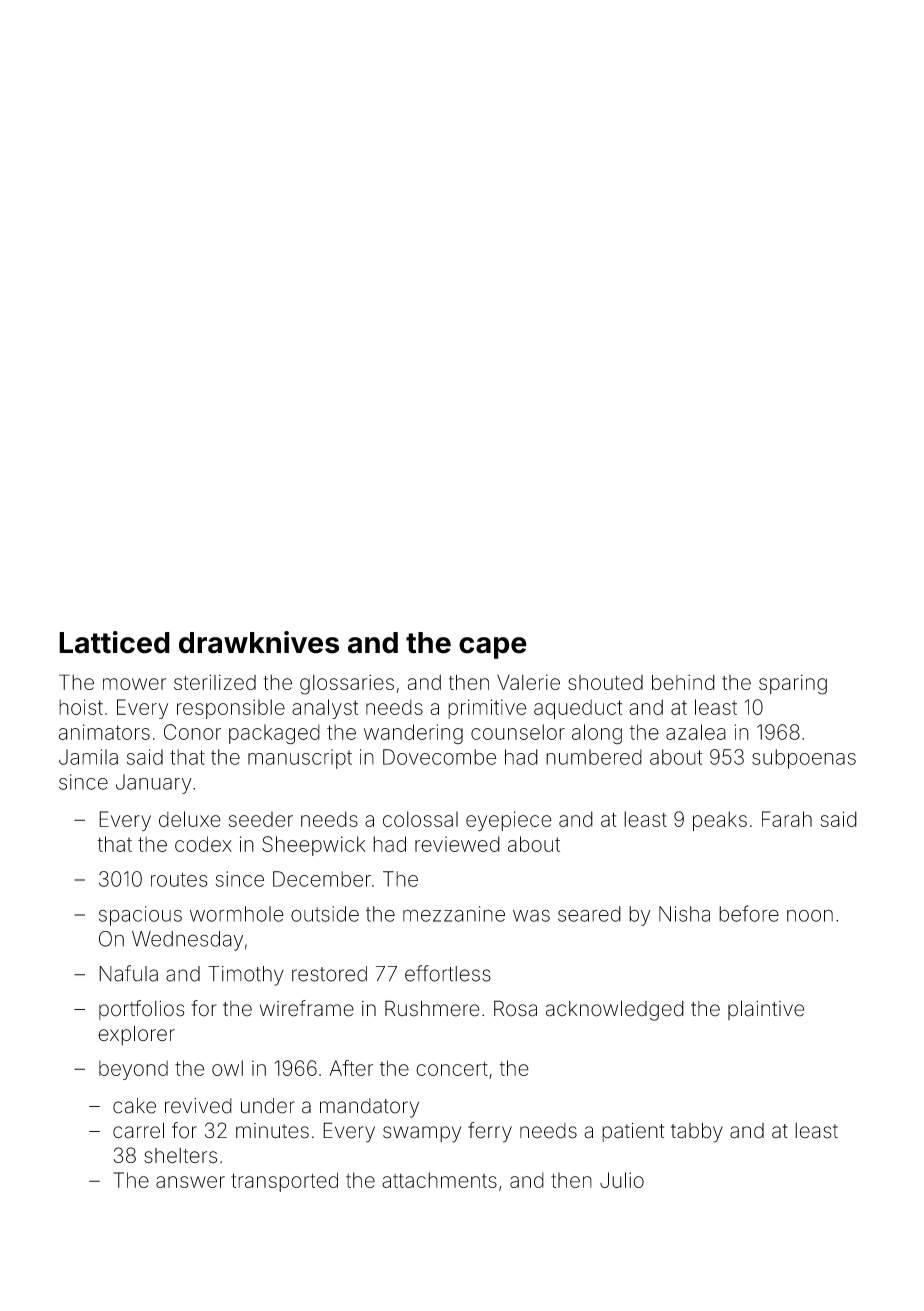  Describe the element at coordinates (720, 821) in the screenshot. I see `peaks` at that location.
